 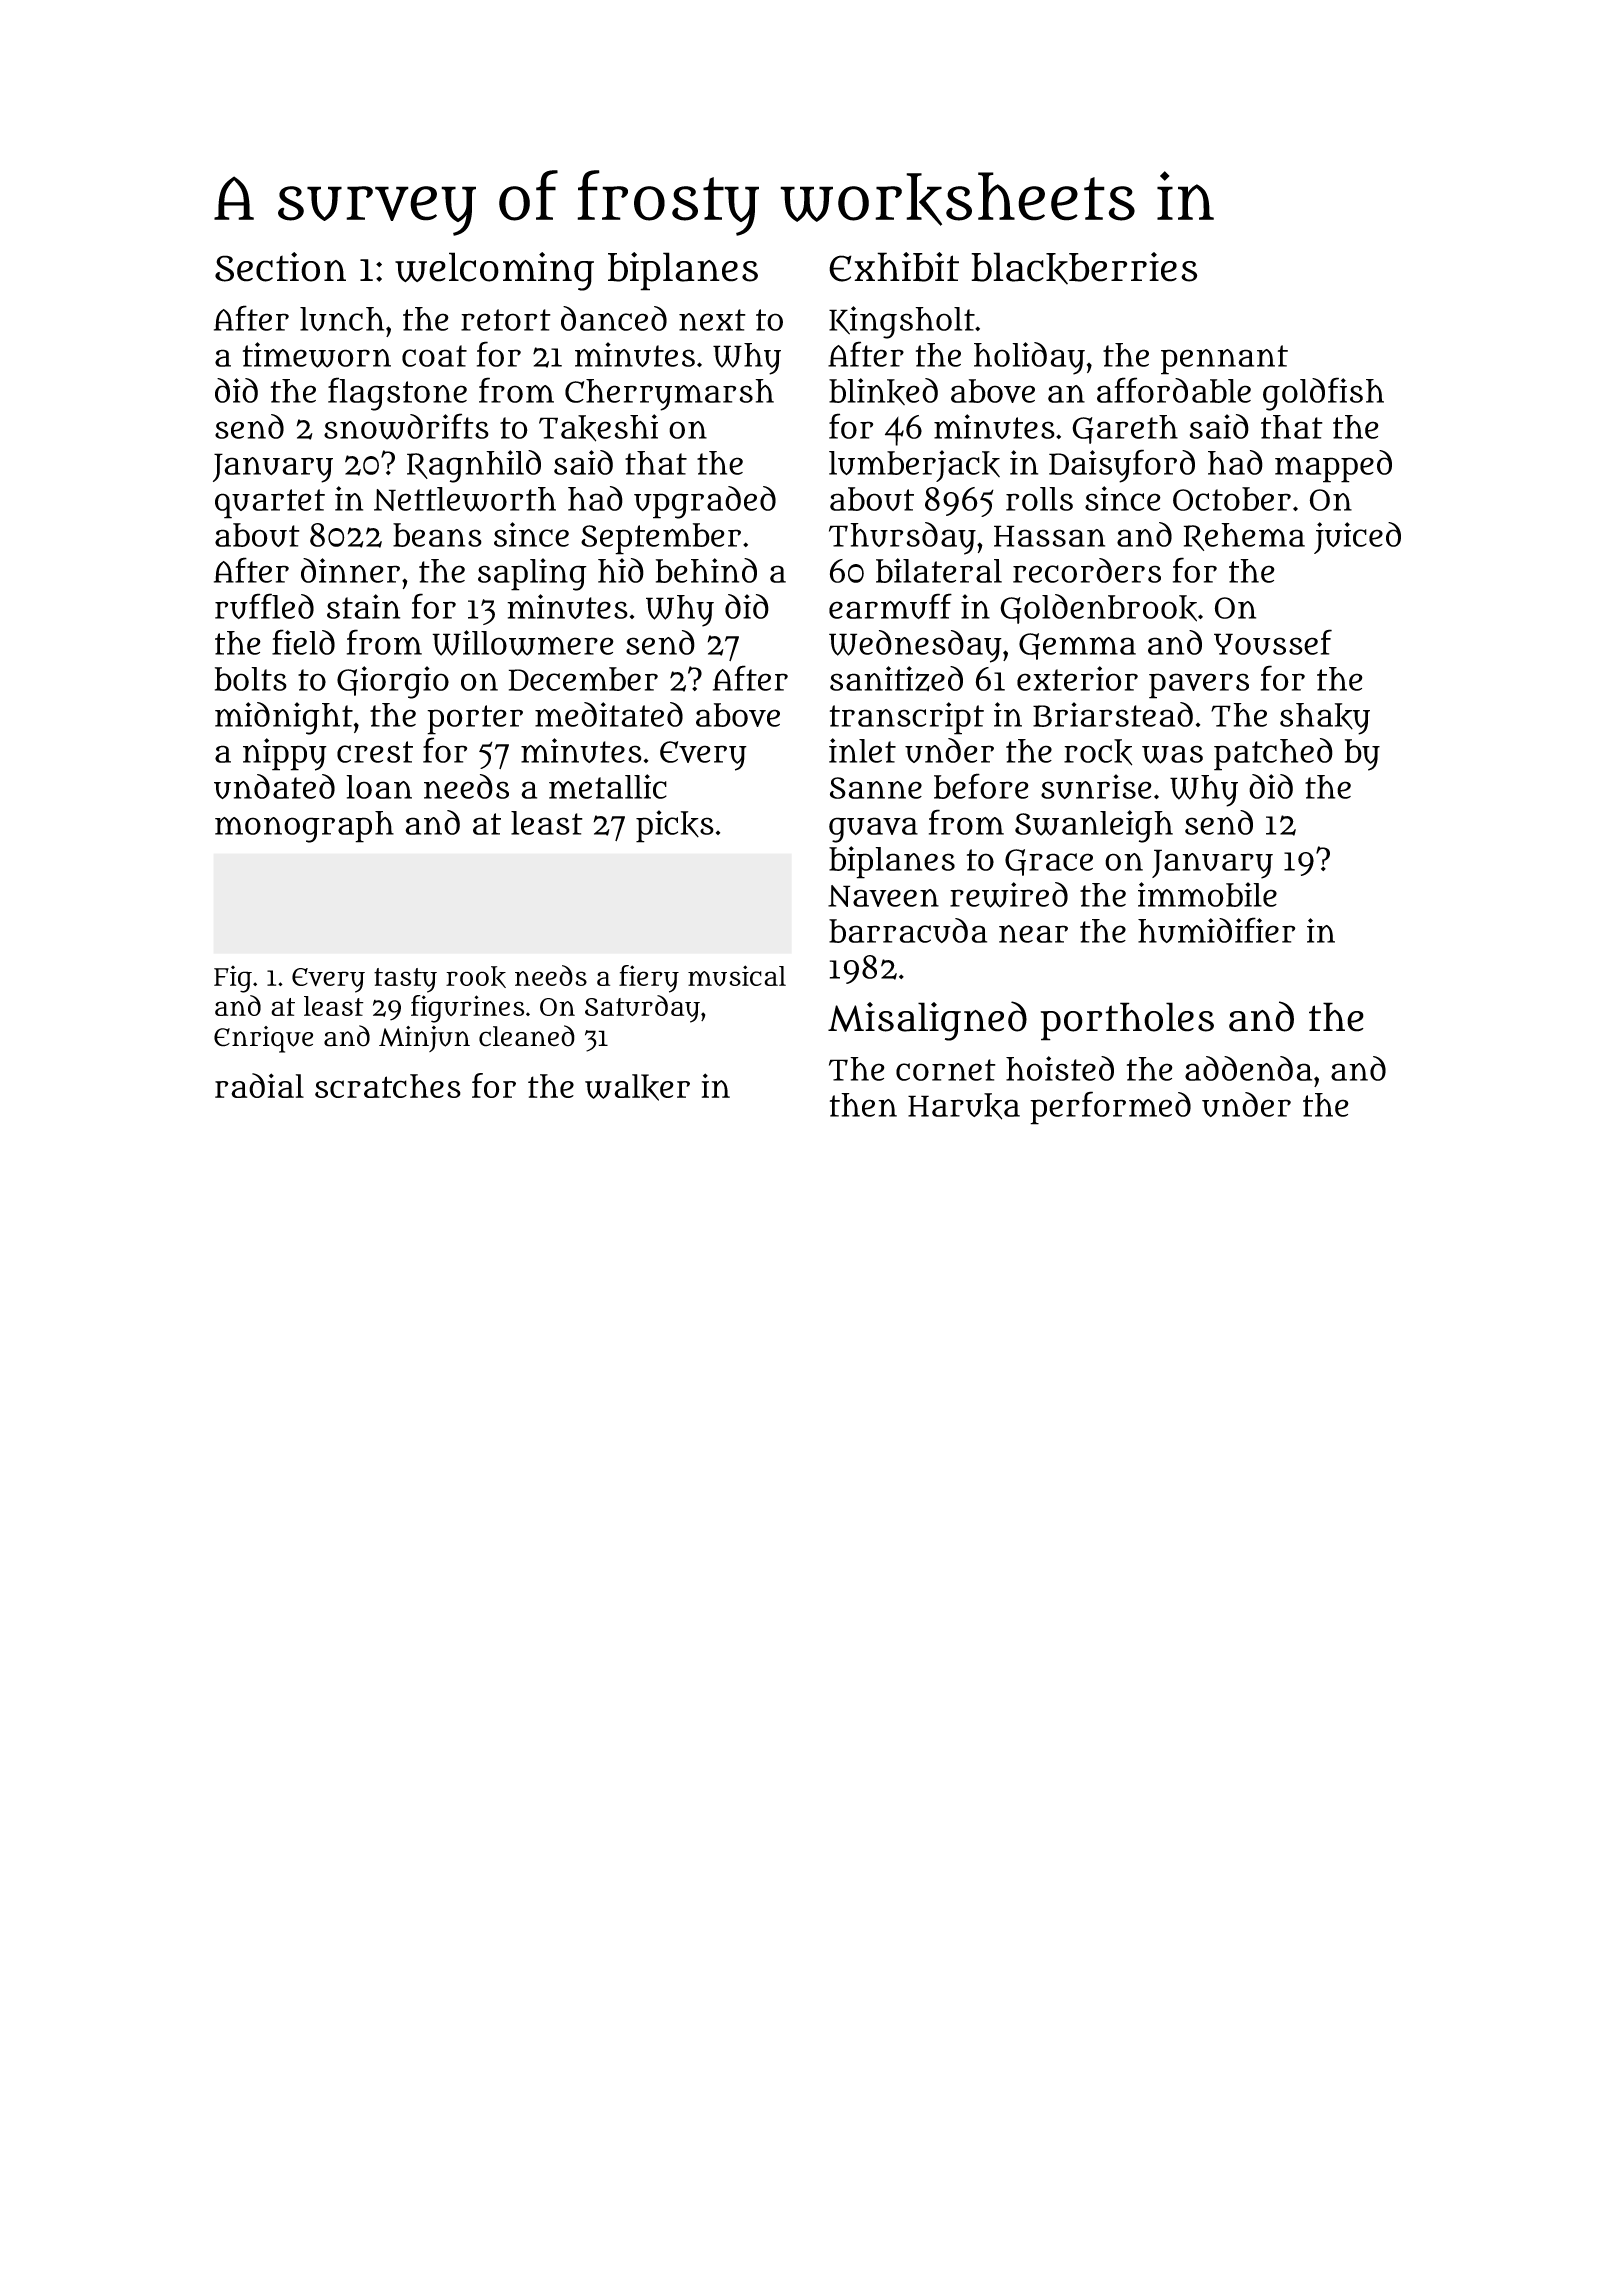 What do you see at coordinates (1224, 360) in the screenshot?
I see `pennant` at bounding box center [1224, 360].
